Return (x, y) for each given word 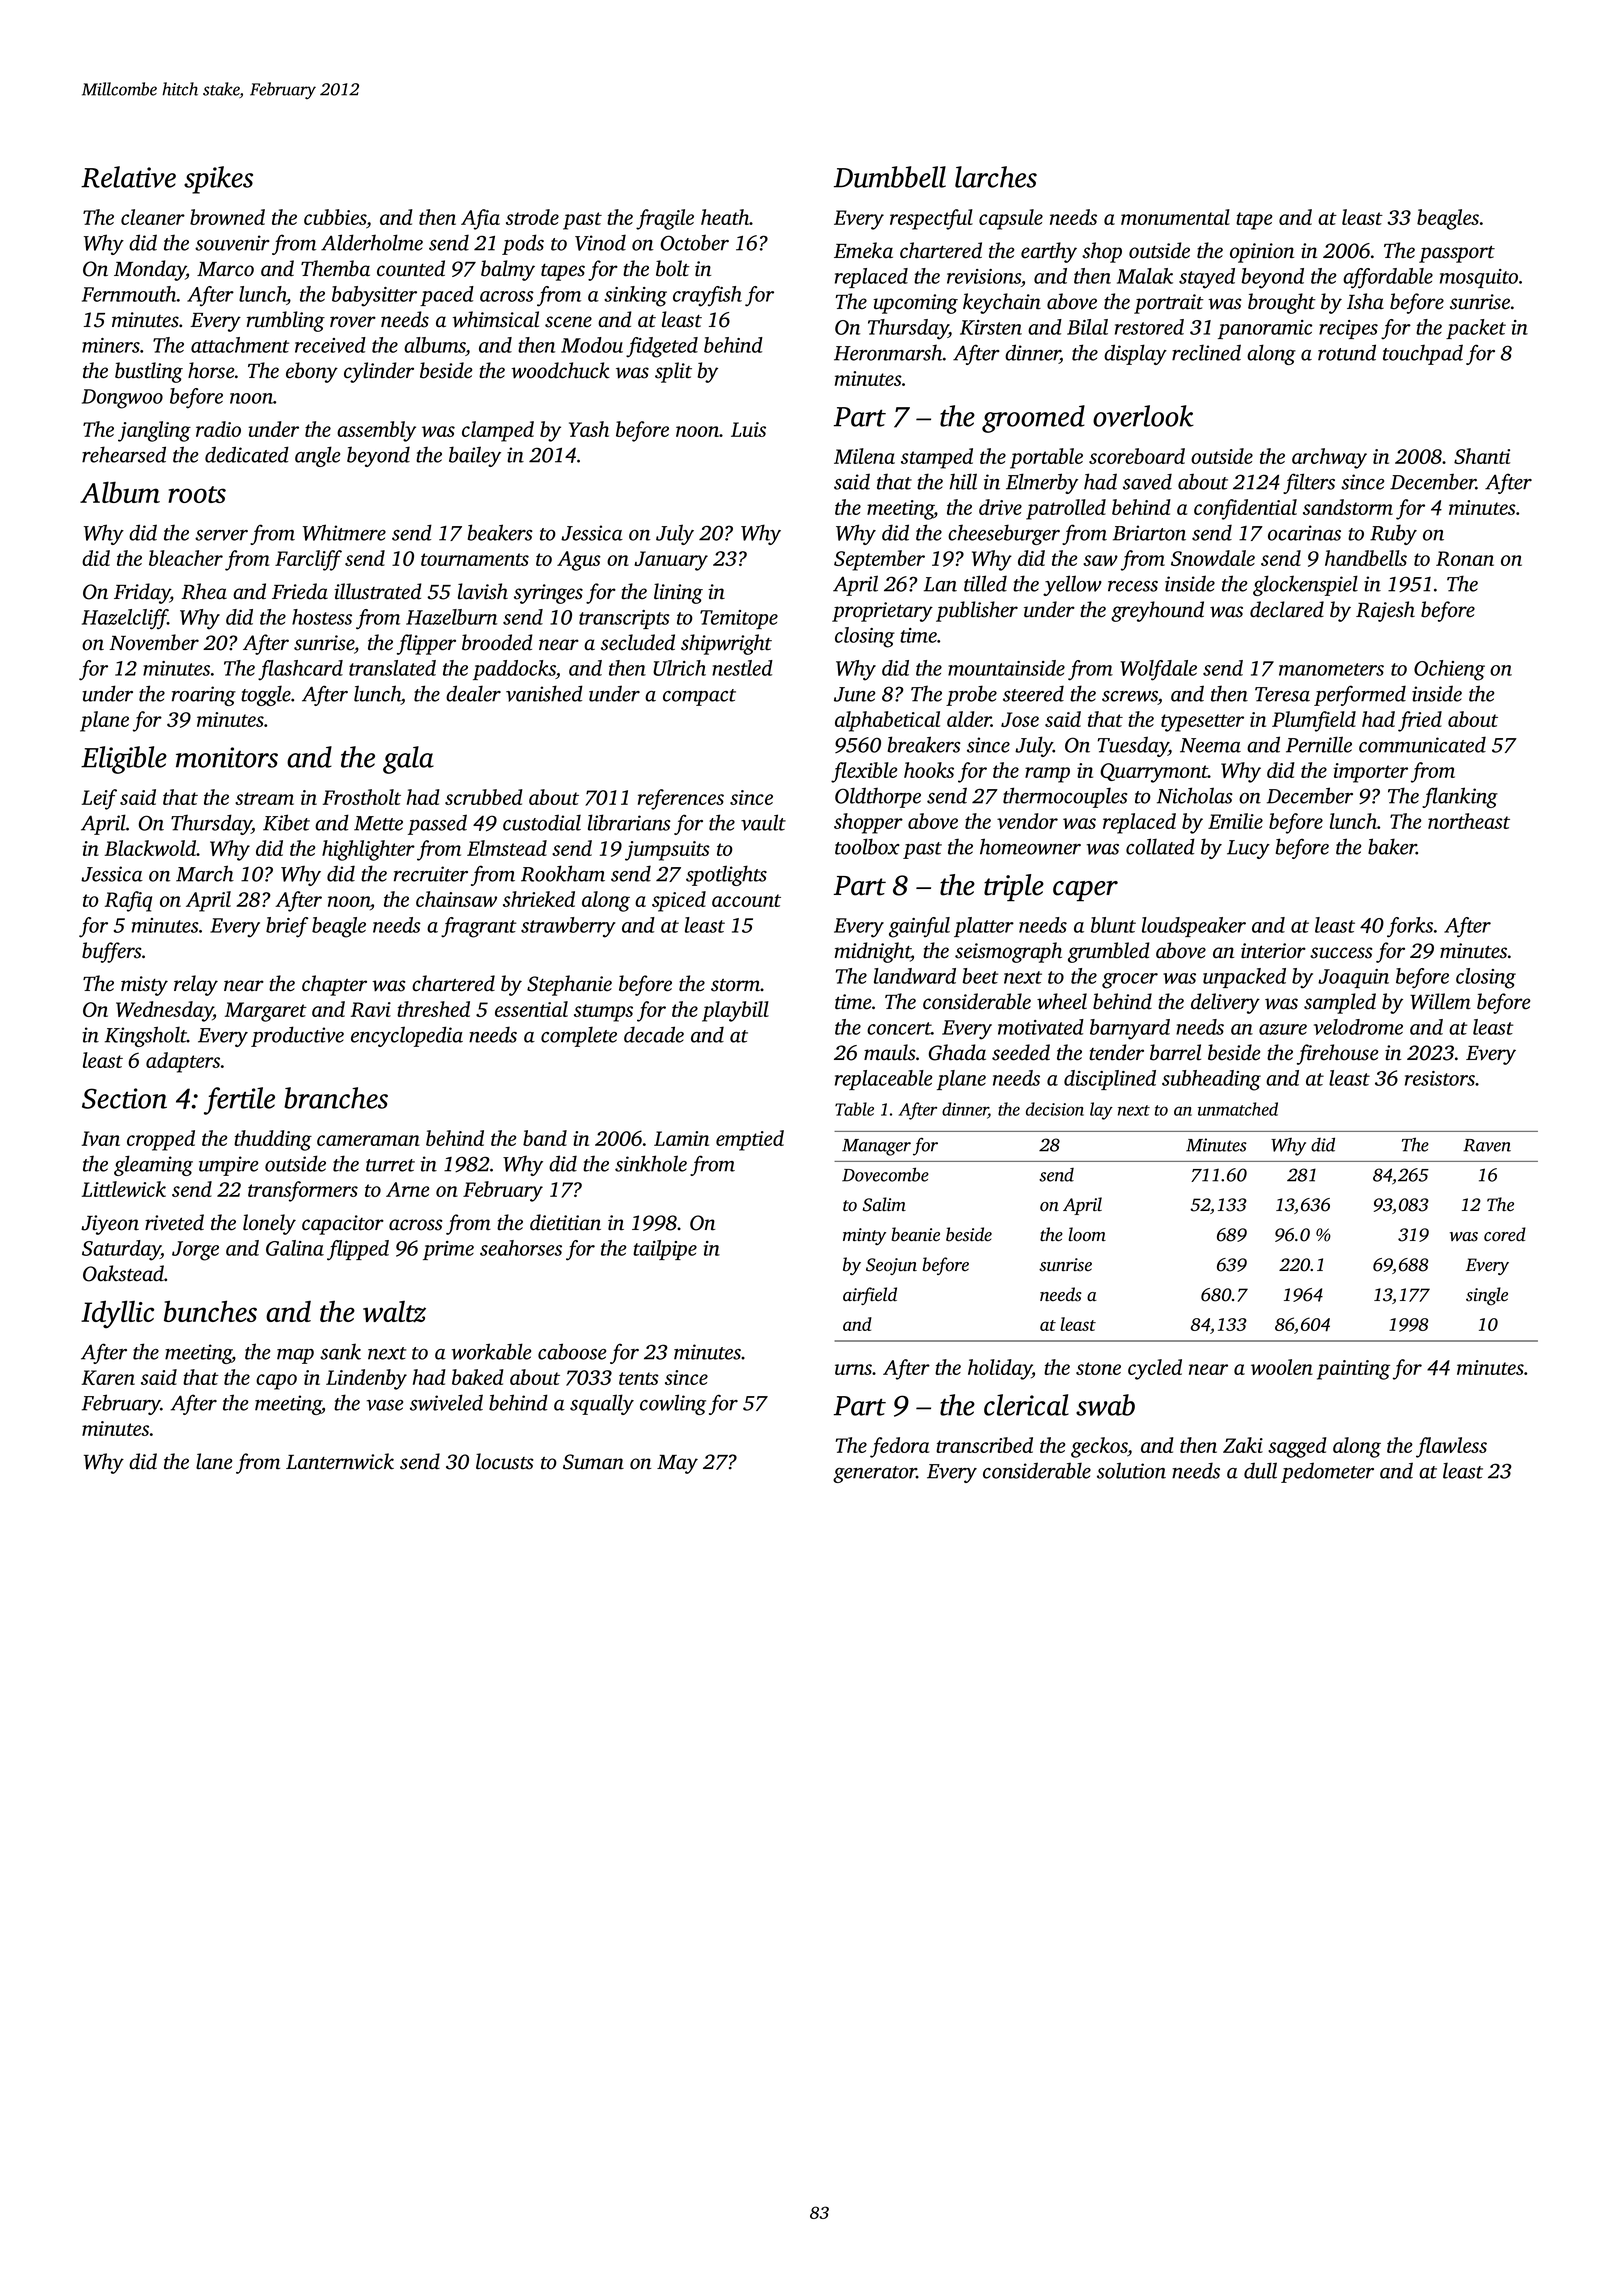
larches (996, 177)
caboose (572, 1351)
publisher (977, 611)
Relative (128, 177)
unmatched (1238, 1109)
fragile (665, 219)
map (295, 1356)
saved (1147, 481)
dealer (473, 693)
